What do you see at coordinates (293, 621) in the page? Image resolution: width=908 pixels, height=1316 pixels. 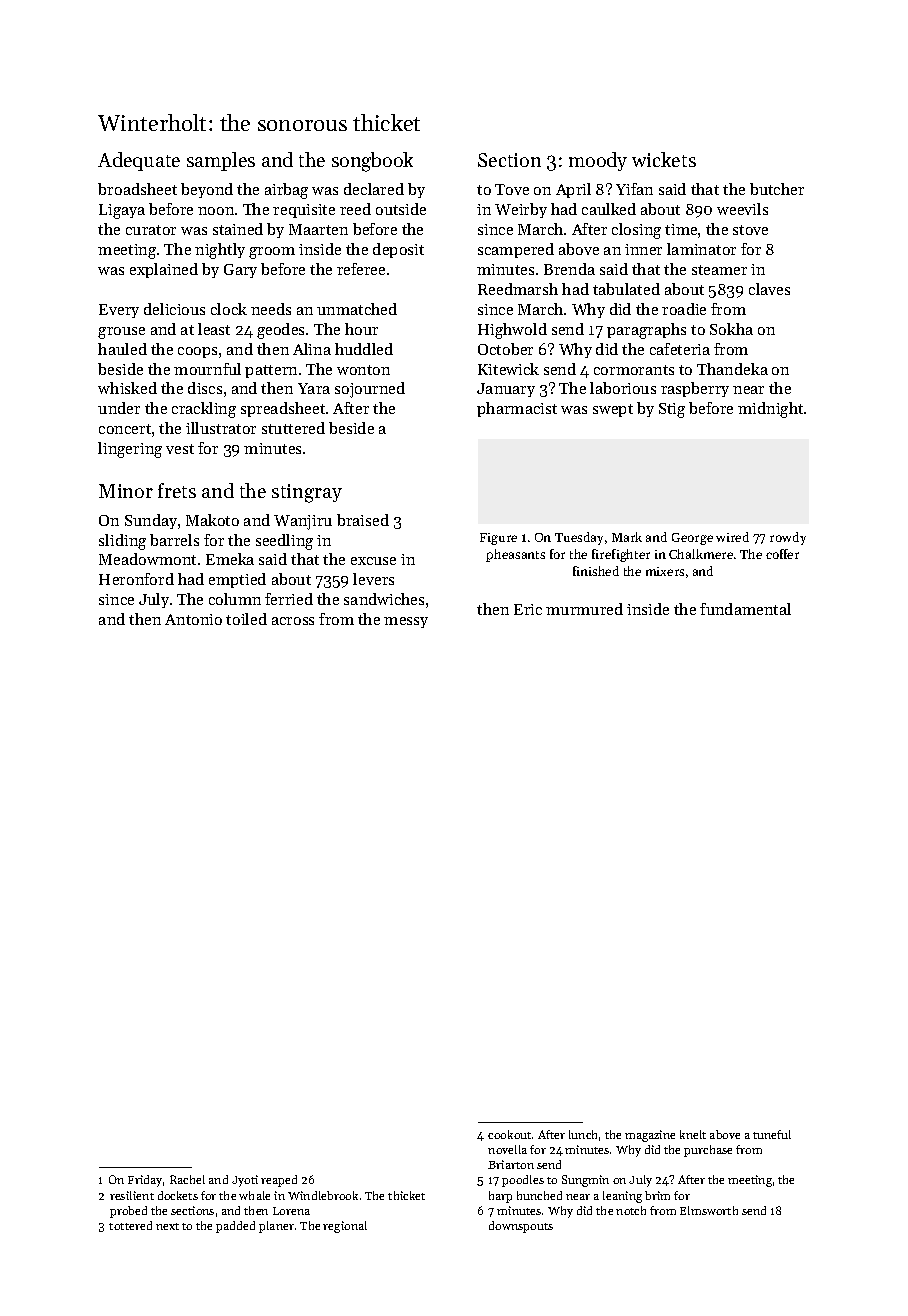 I see `across` at bounding box center [293, 621].
